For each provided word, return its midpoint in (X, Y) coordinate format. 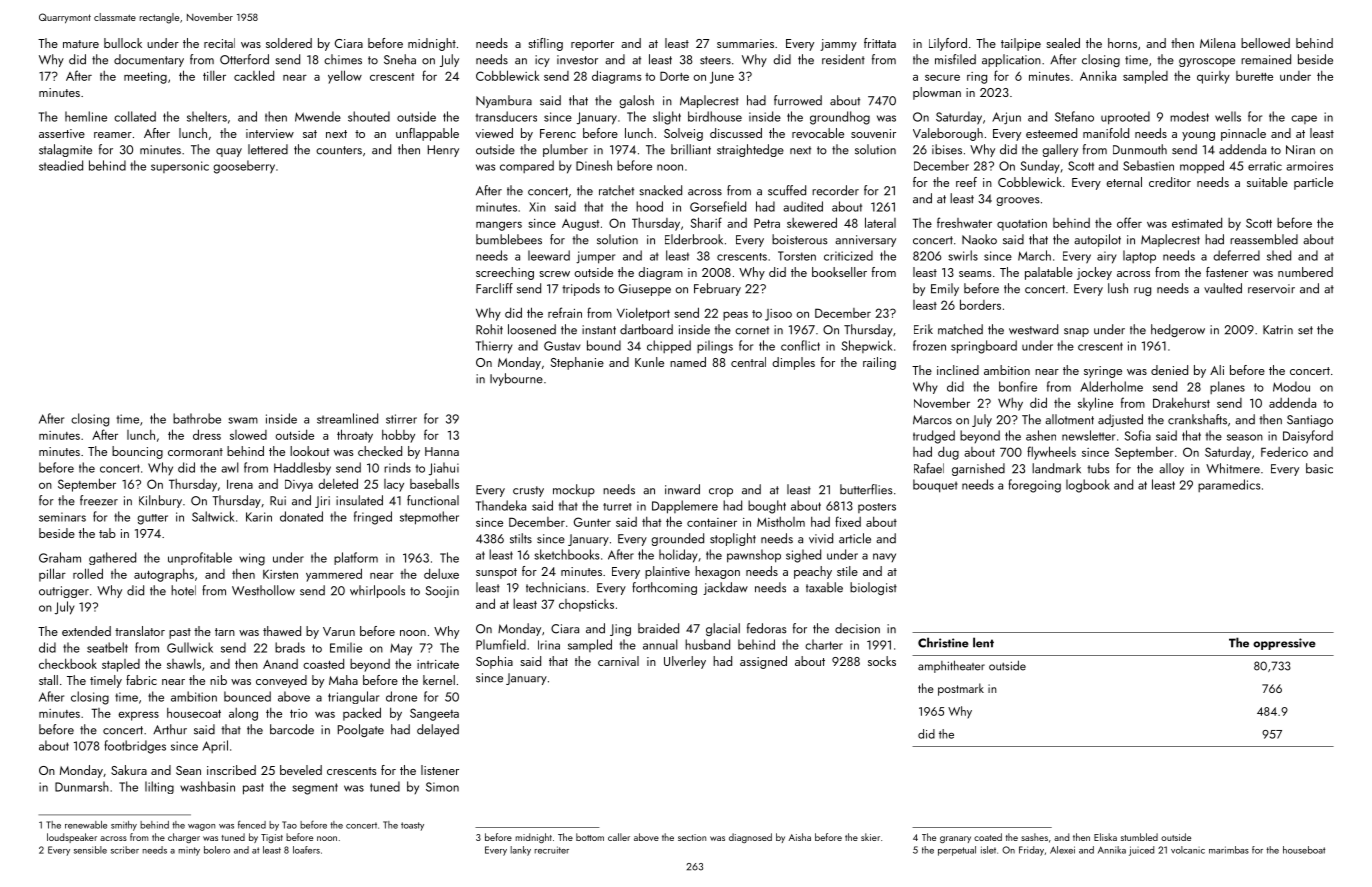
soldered (289, 43)
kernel (439, 680)
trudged (934, 437)
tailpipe (1021, 44)
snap (1076, 332)
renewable (86, 825)
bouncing (137, 452)
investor (577, 60)
